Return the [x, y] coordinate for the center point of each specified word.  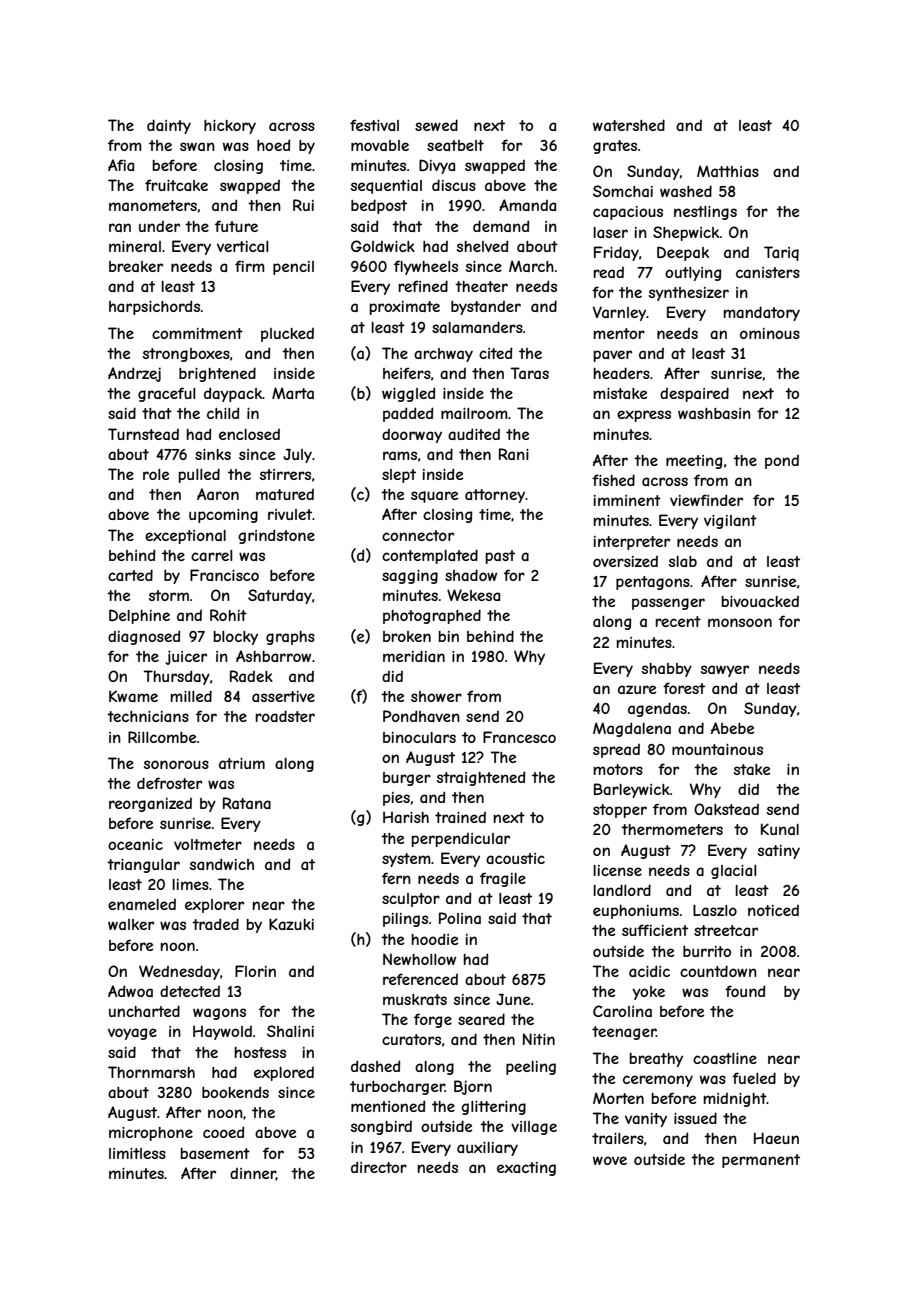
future [236, 226]
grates [615, 147]
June [513, 999]
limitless [137, 1153]
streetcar [726, 930]
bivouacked [760, 601]
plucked [287, 335]
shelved [482, 246]
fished [613, 480]
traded [215, 924]
